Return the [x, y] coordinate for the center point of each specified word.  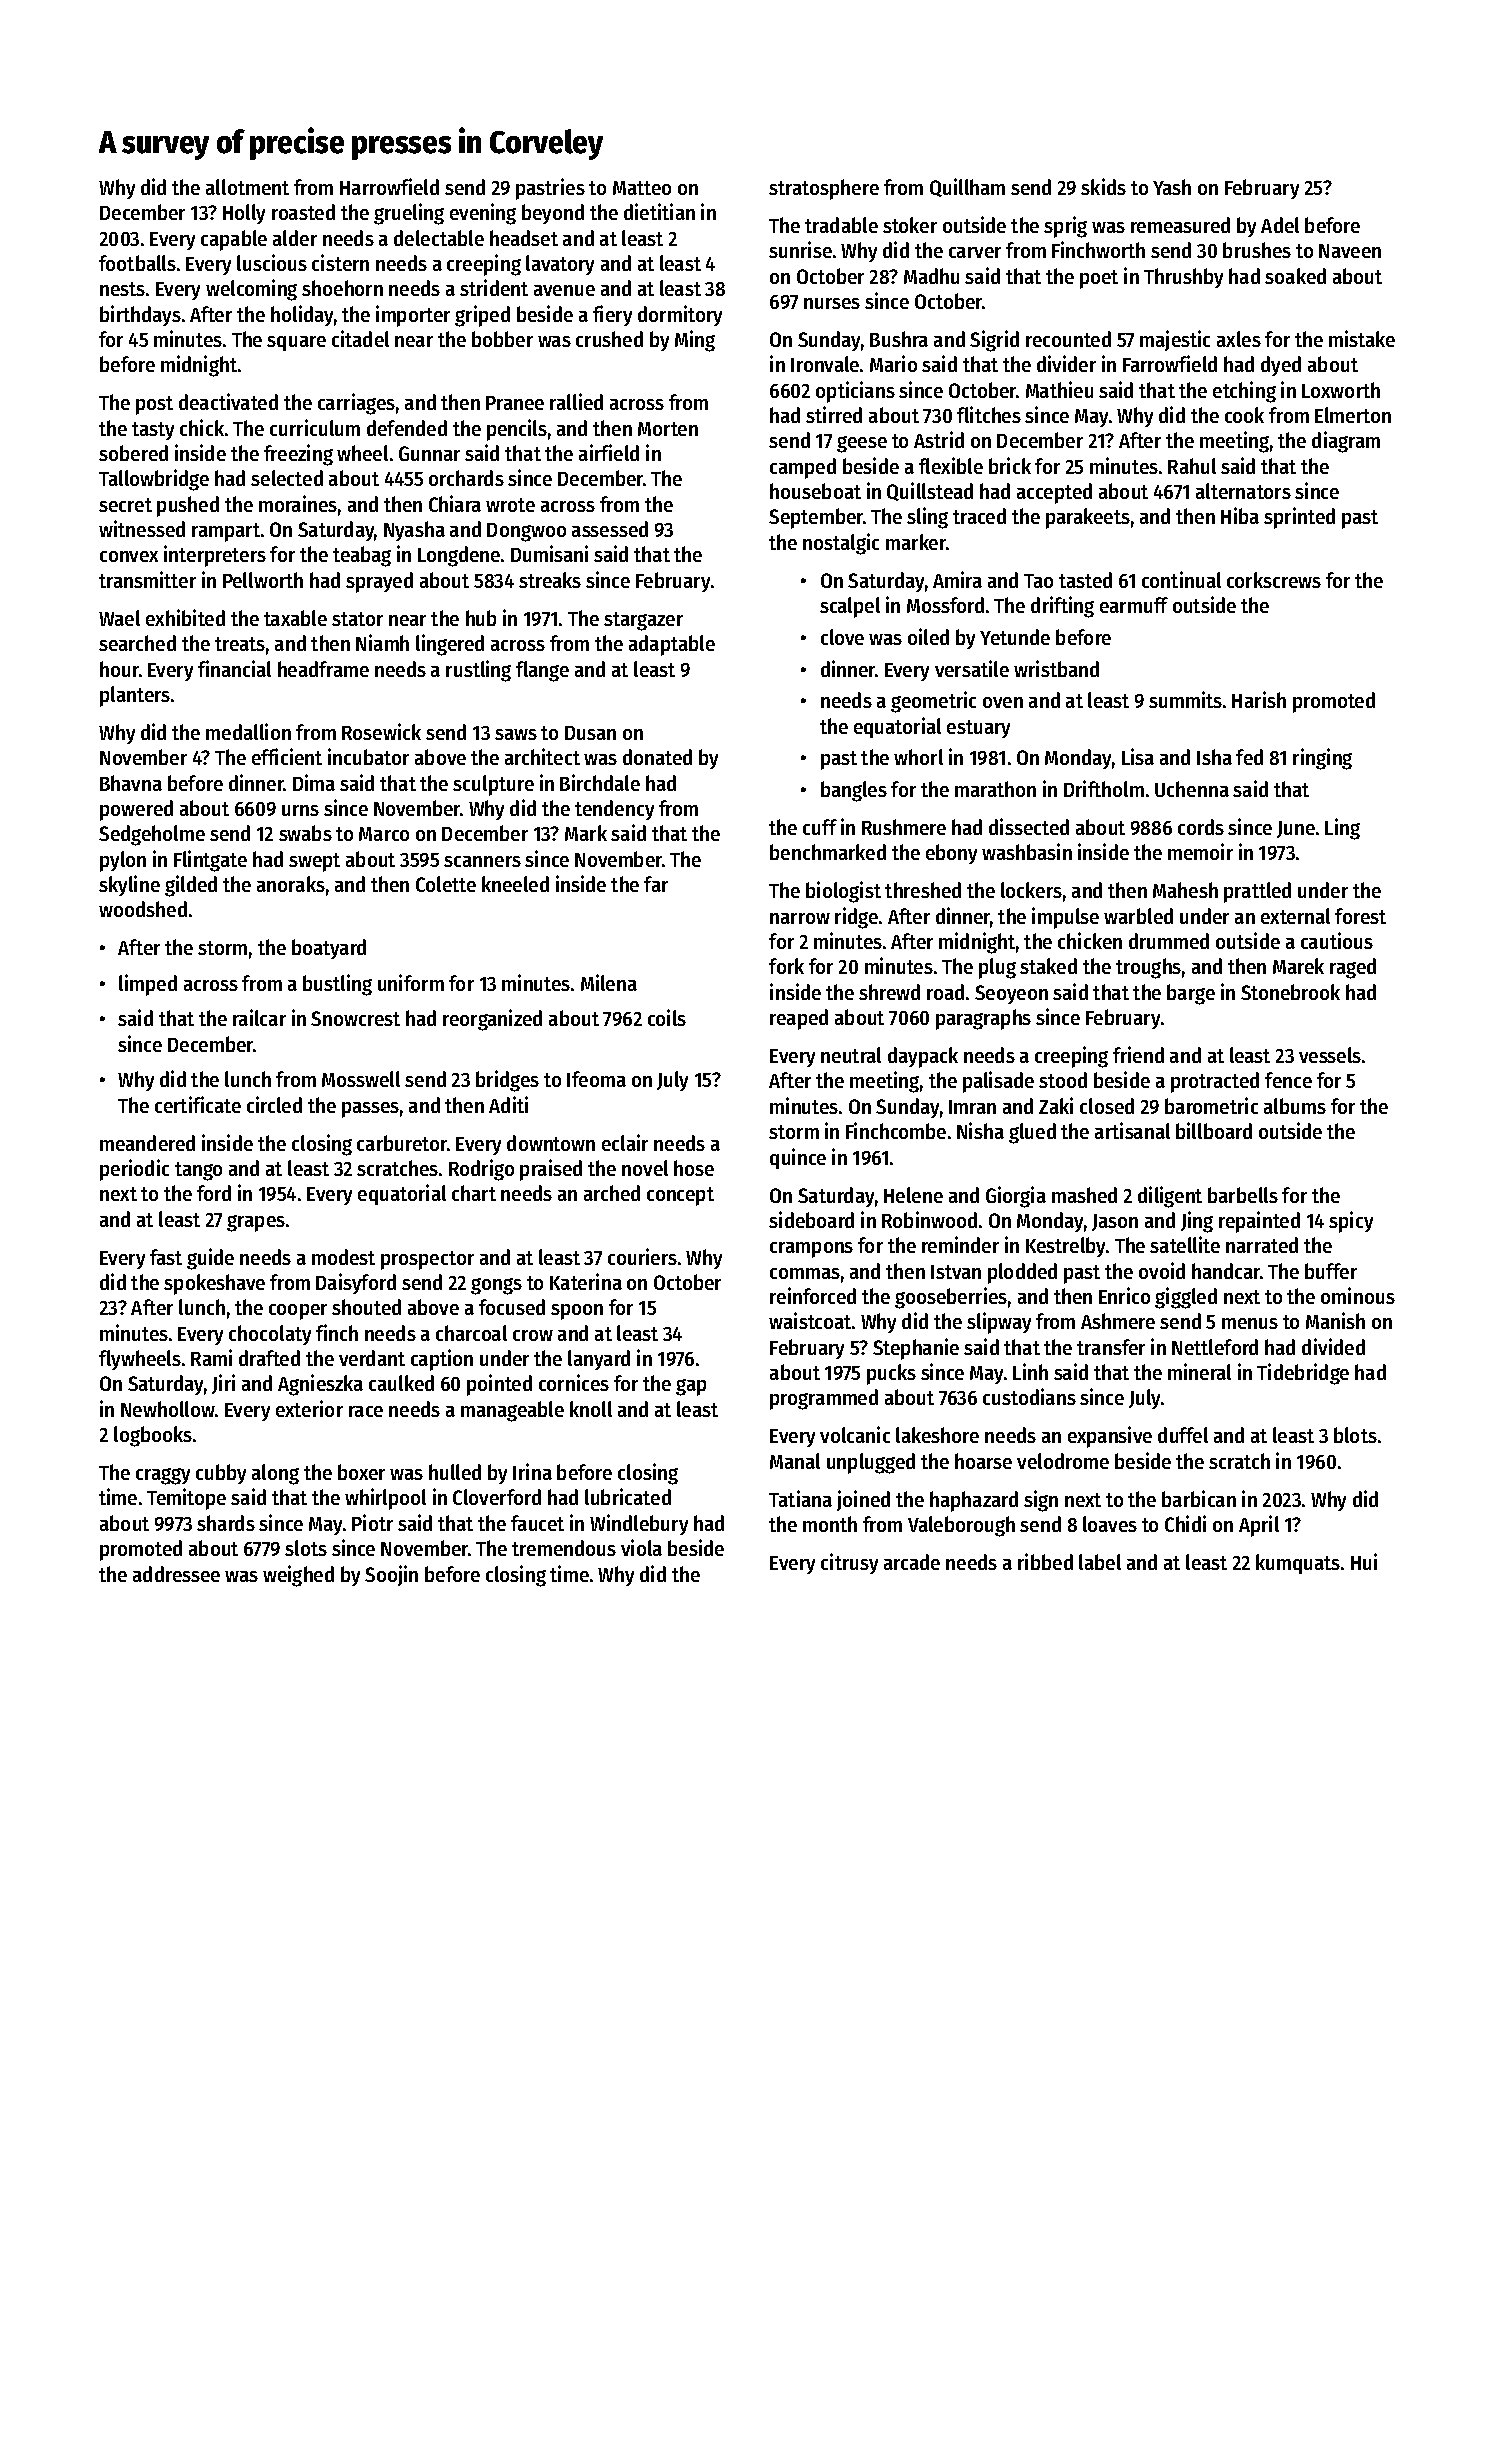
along [275, 1474]
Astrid [939, 439]
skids [1103, 186]
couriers [642, 1256]
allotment [247, 187]
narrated [1262, 1245]
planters [135, 696]
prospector [427, 1260]
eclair [625, 1142]
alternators [1243, 491]
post [154, 405]
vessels [1330, 1055]
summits [1185, 699]
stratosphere [824, 189]
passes [370, 1110]
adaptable [672, 645]
